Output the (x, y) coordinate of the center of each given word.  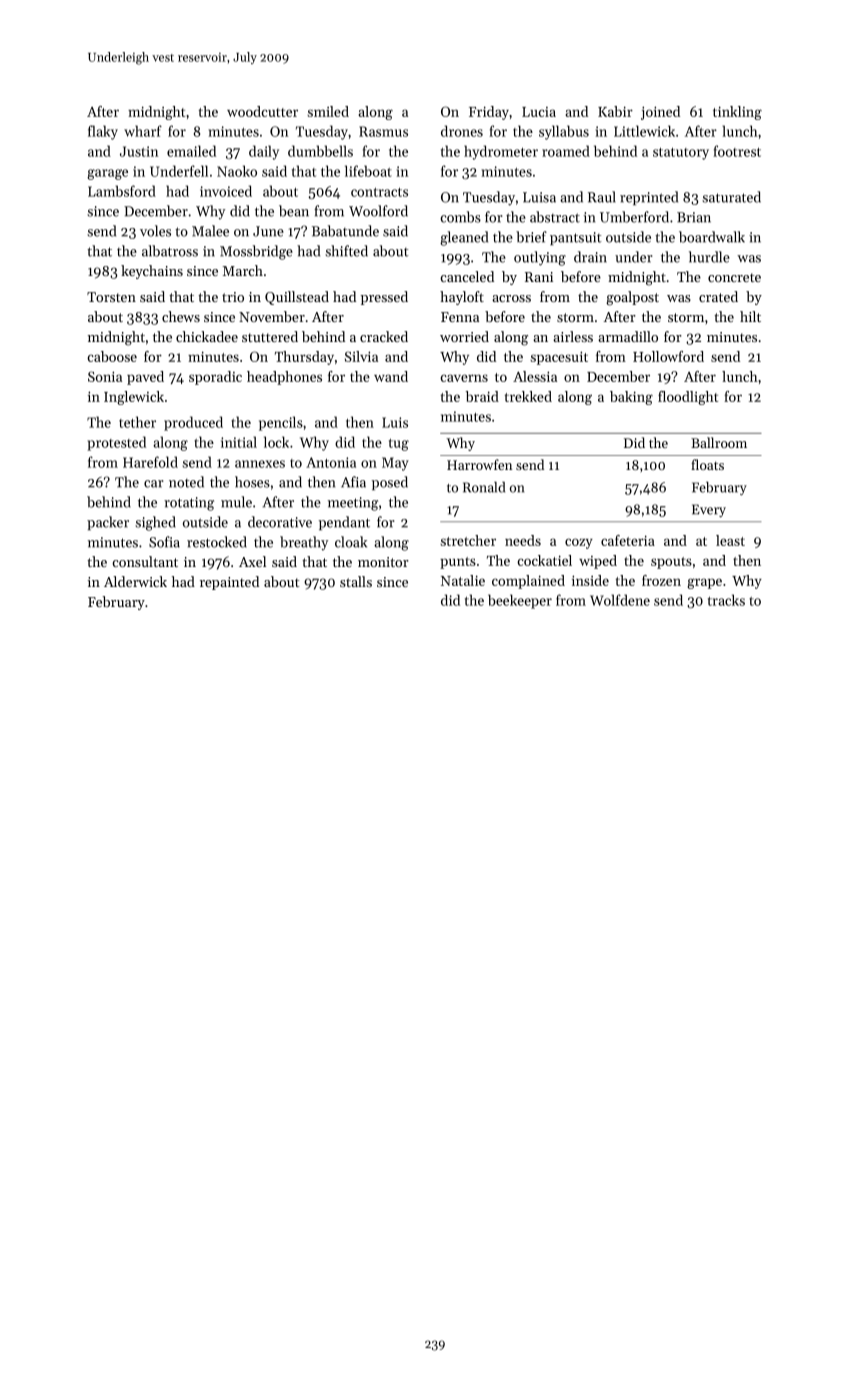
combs (460, 217)
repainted (229, 583)
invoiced (226, 191)
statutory (681, 154)
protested (117, 443)
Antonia (331, 462)
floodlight (688, 398)
